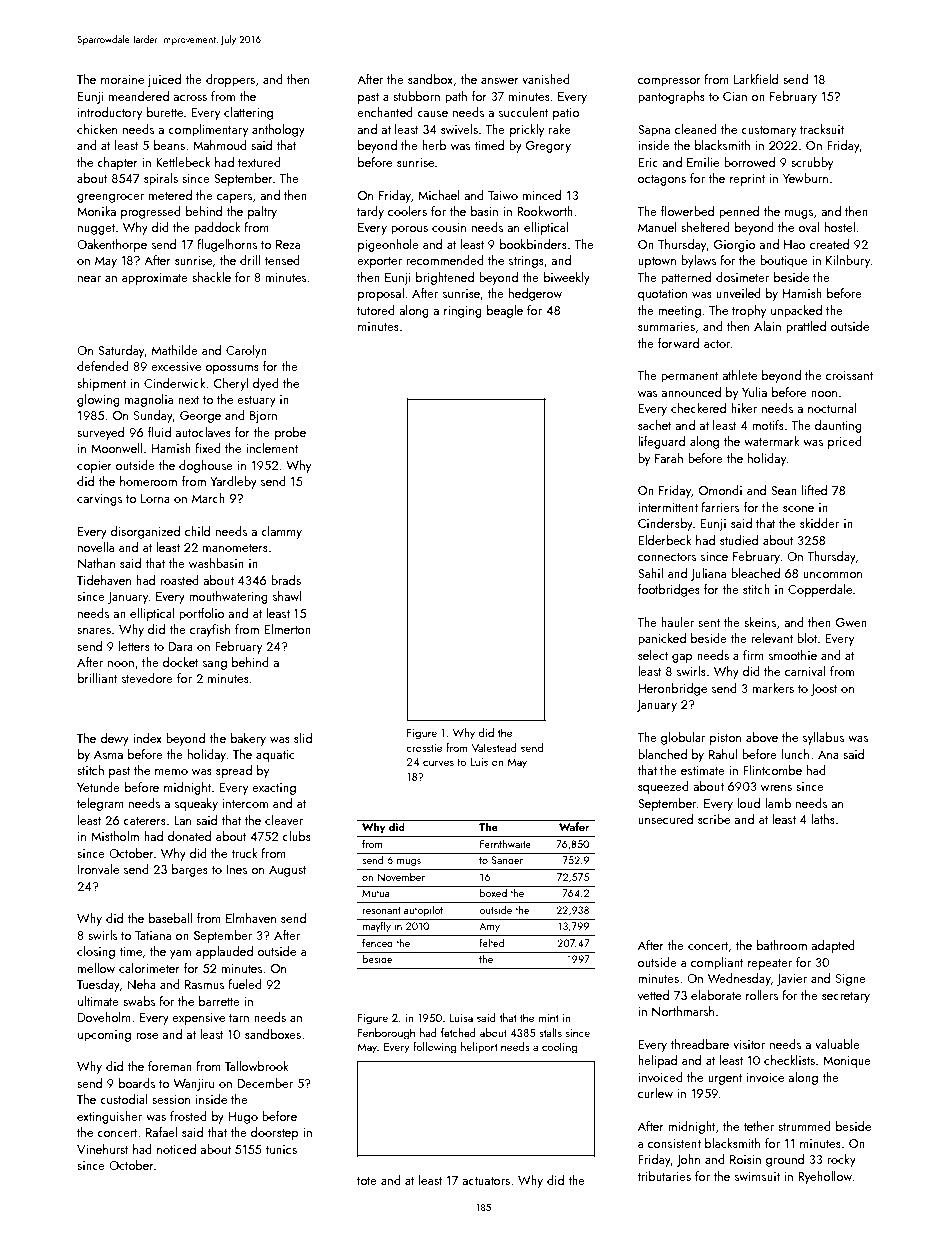 This screenshot has height=1233, width=952. Describe the element at coordinates (94, 467) in the screenshot. I see `copier` at that location.
